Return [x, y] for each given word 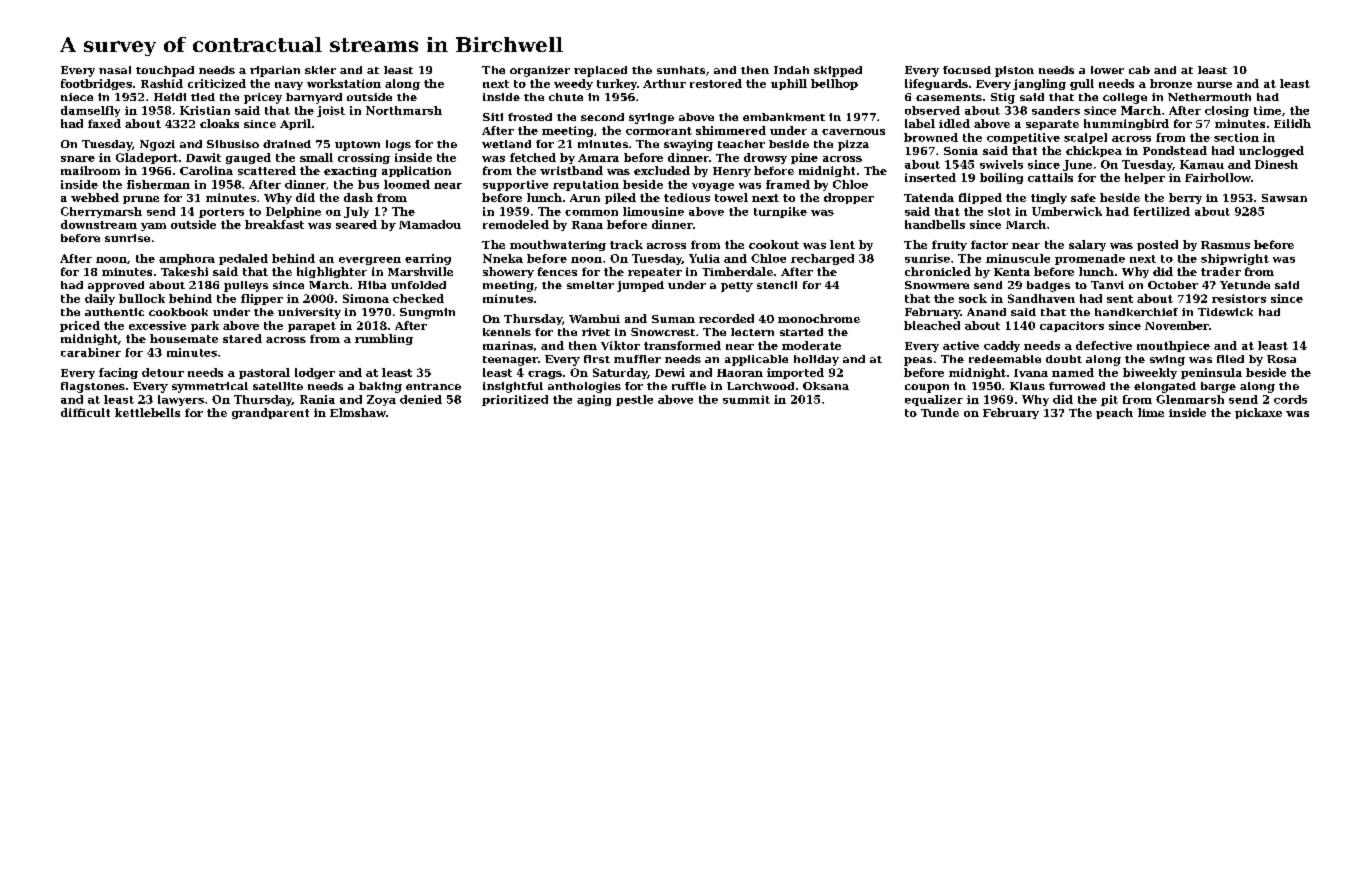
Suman [673, 319]
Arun [585, 198]
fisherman [158, 184]
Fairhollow [1218, 177]
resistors [1239, 298]
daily [100, 299]
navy [289, 86]
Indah [791, 70]
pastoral [264, 373]
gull [1082, 84]
